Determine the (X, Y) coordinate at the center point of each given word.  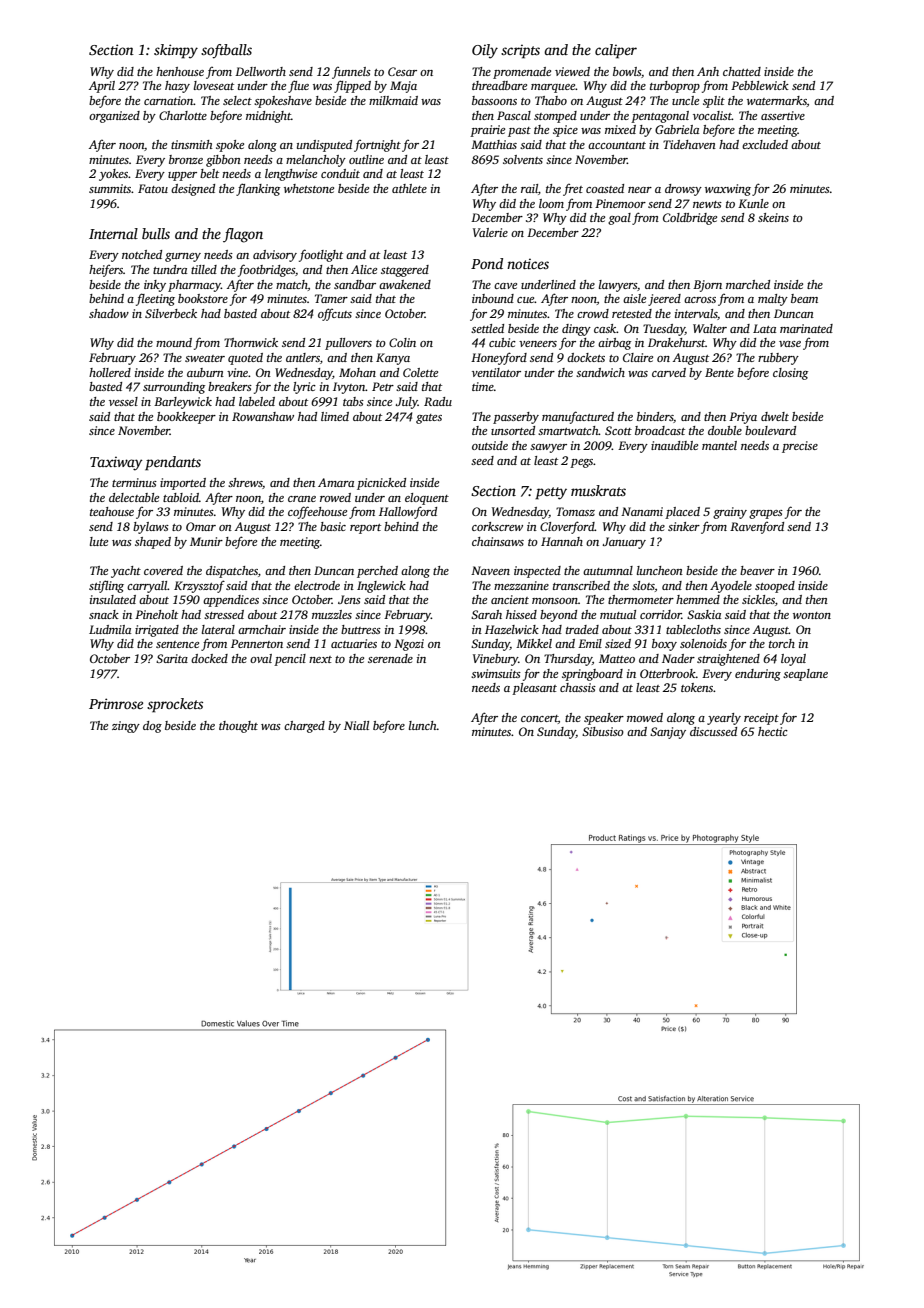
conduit (340, 173)
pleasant (534, 689)
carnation (169, 100)
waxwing (728, 190)
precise (800, 447)
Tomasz (575, 511)
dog (152, 727)
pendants (173, 463)
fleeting (155, 299)
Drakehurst (676, 342)
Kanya (393, 359)
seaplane (805, 675)
